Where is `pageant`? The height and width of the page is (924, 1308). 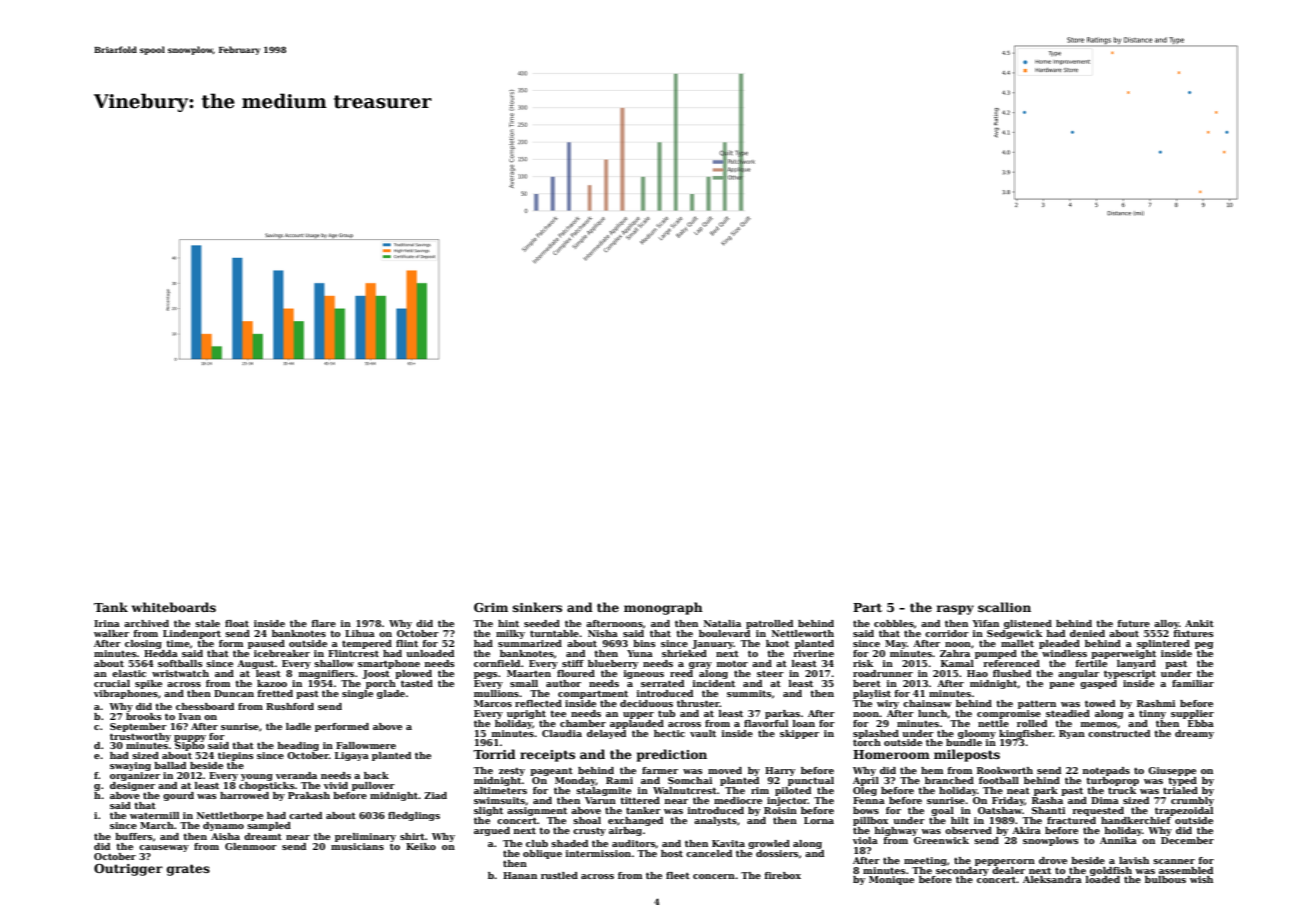 pageant is located at coordinates (551, 772).
